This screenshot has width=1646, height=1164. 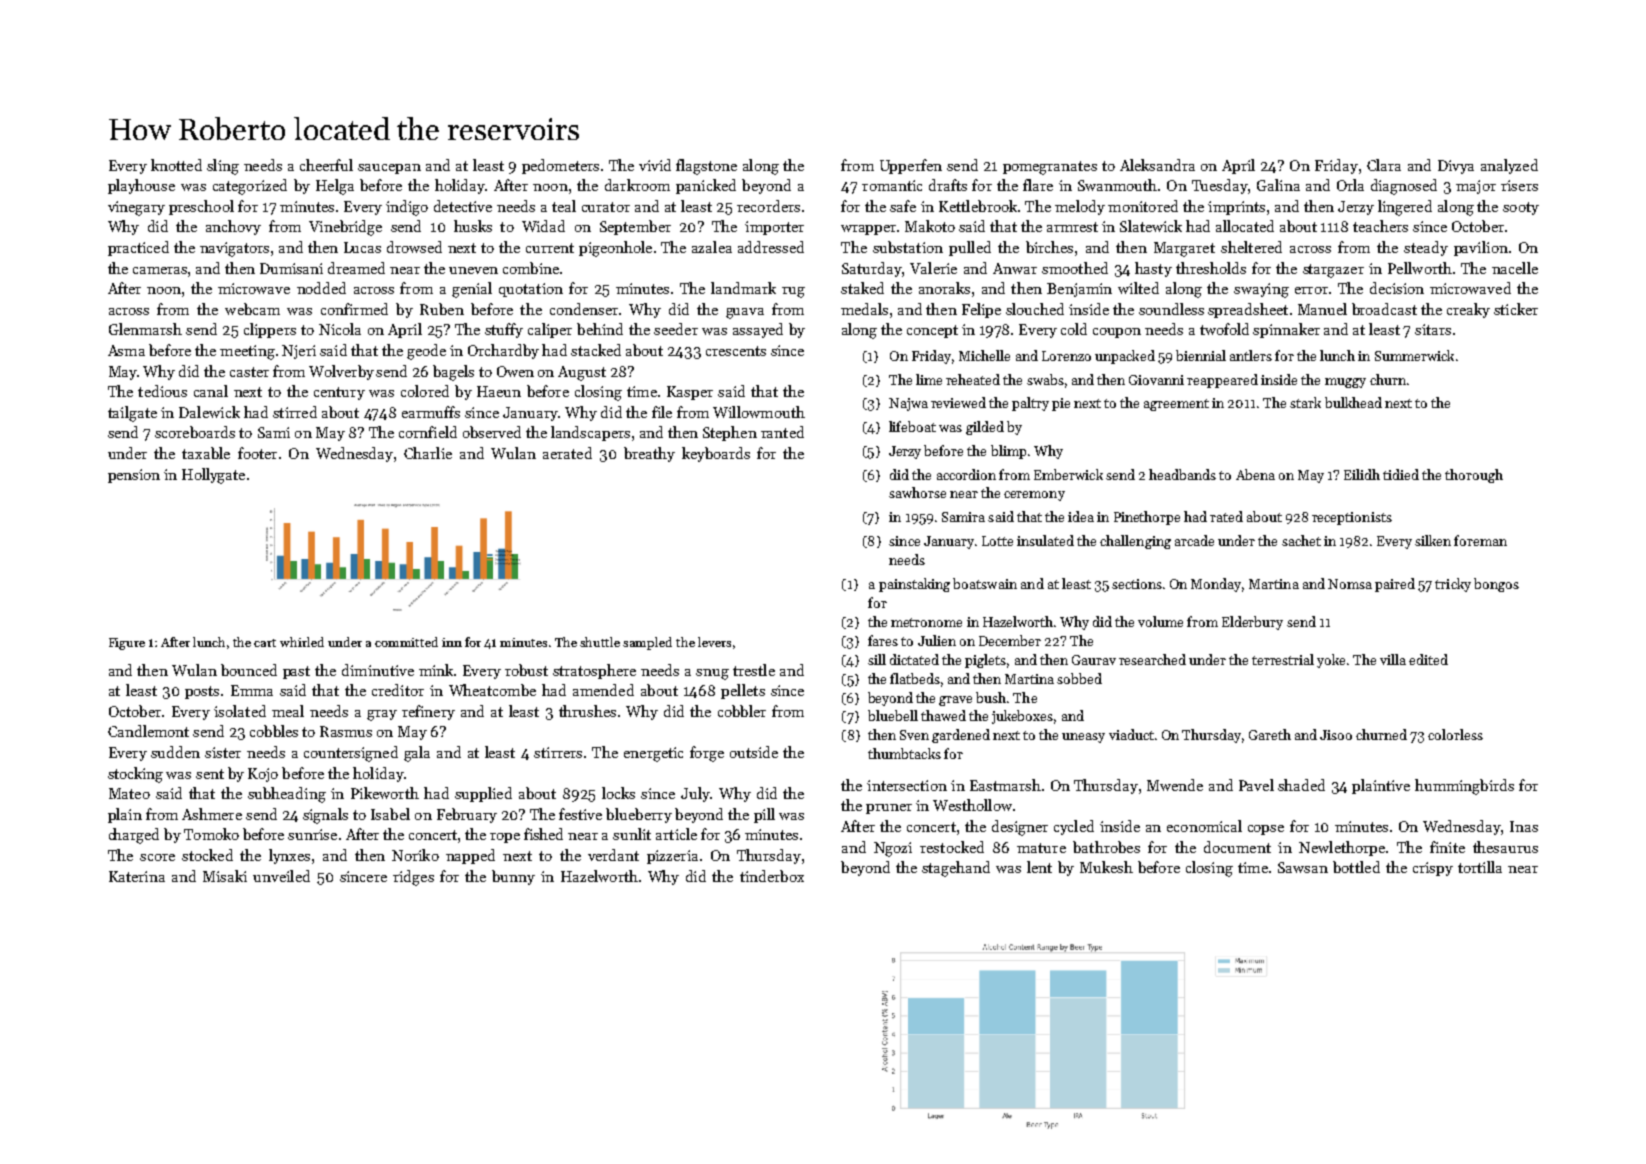 I want to click on playhouse, so click(x=141, y=186).
